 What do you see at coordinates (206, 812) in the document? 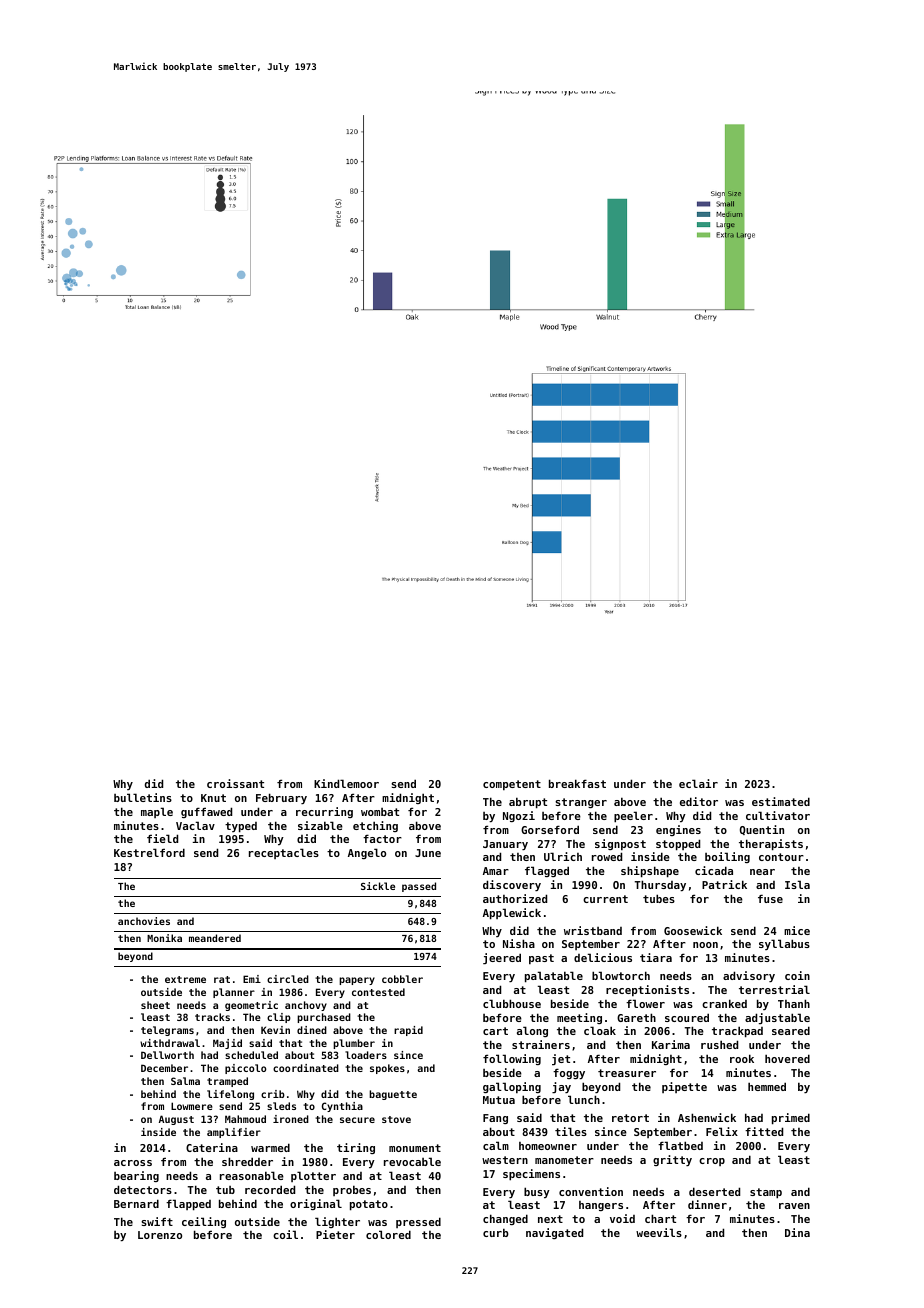
I see `guffawed` at bounding box center [206, 812].
